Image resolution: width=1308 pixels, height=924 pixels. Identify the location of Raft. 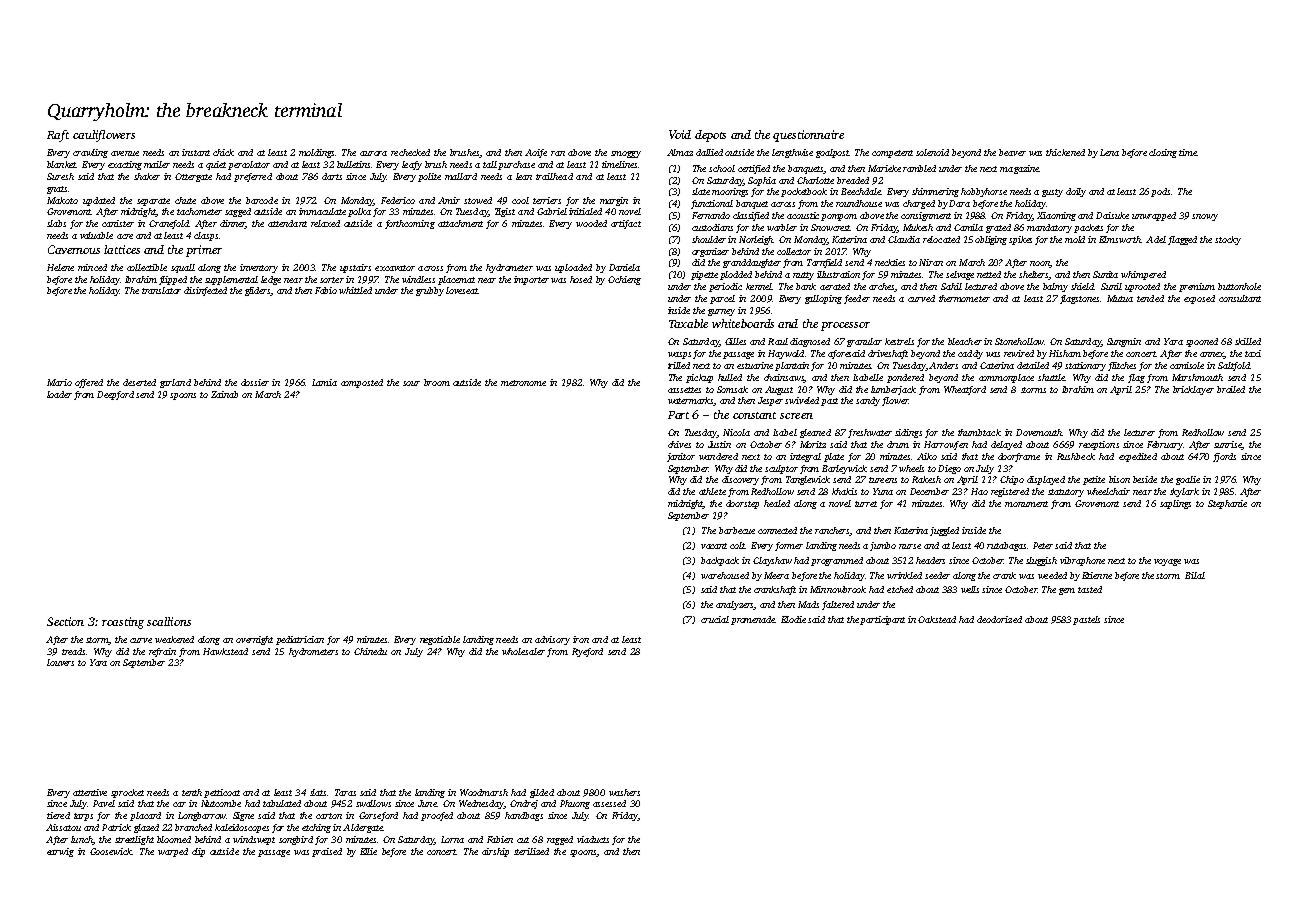
(58, 136).
